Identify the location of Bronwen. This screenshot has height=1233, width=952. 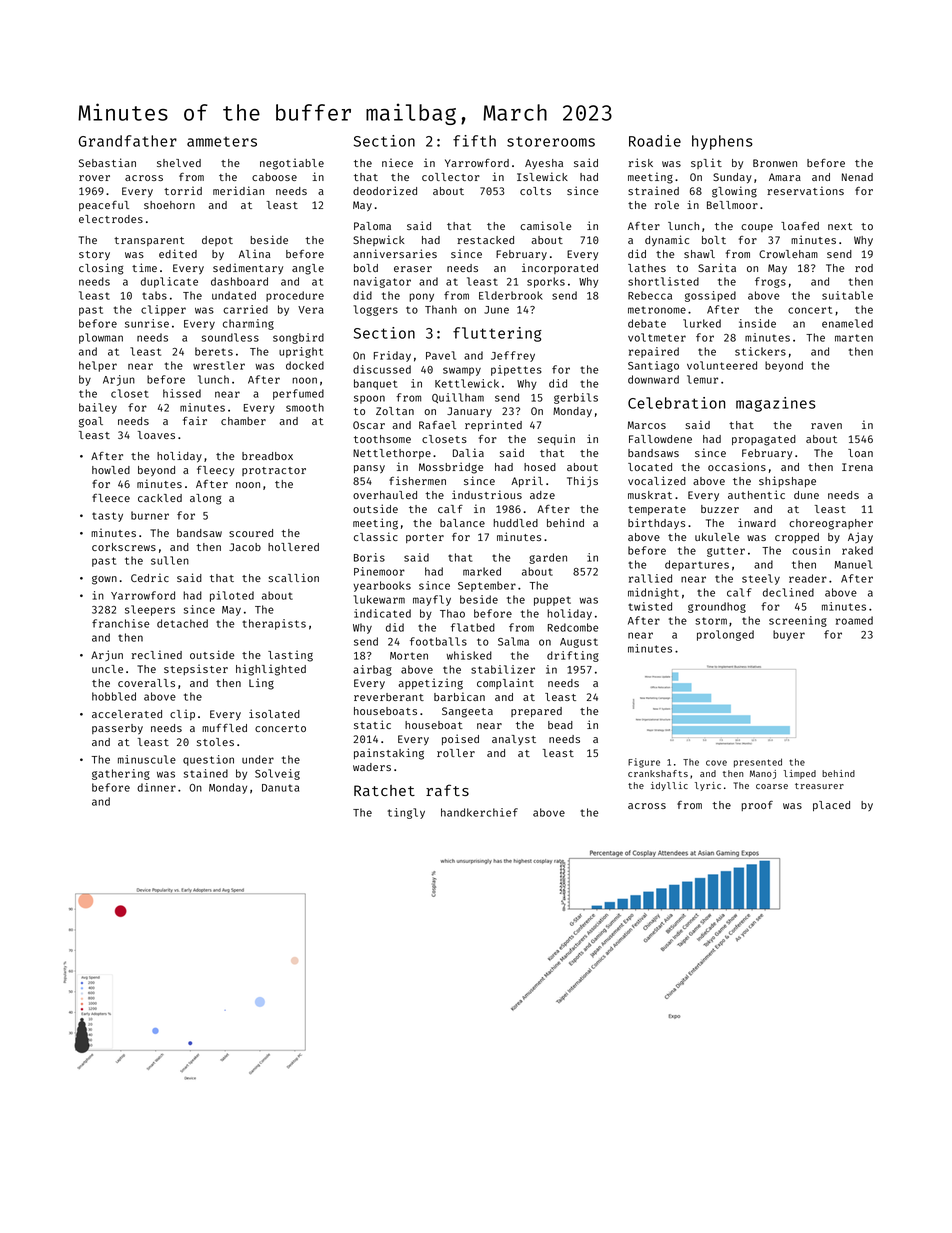
(775, 163).
